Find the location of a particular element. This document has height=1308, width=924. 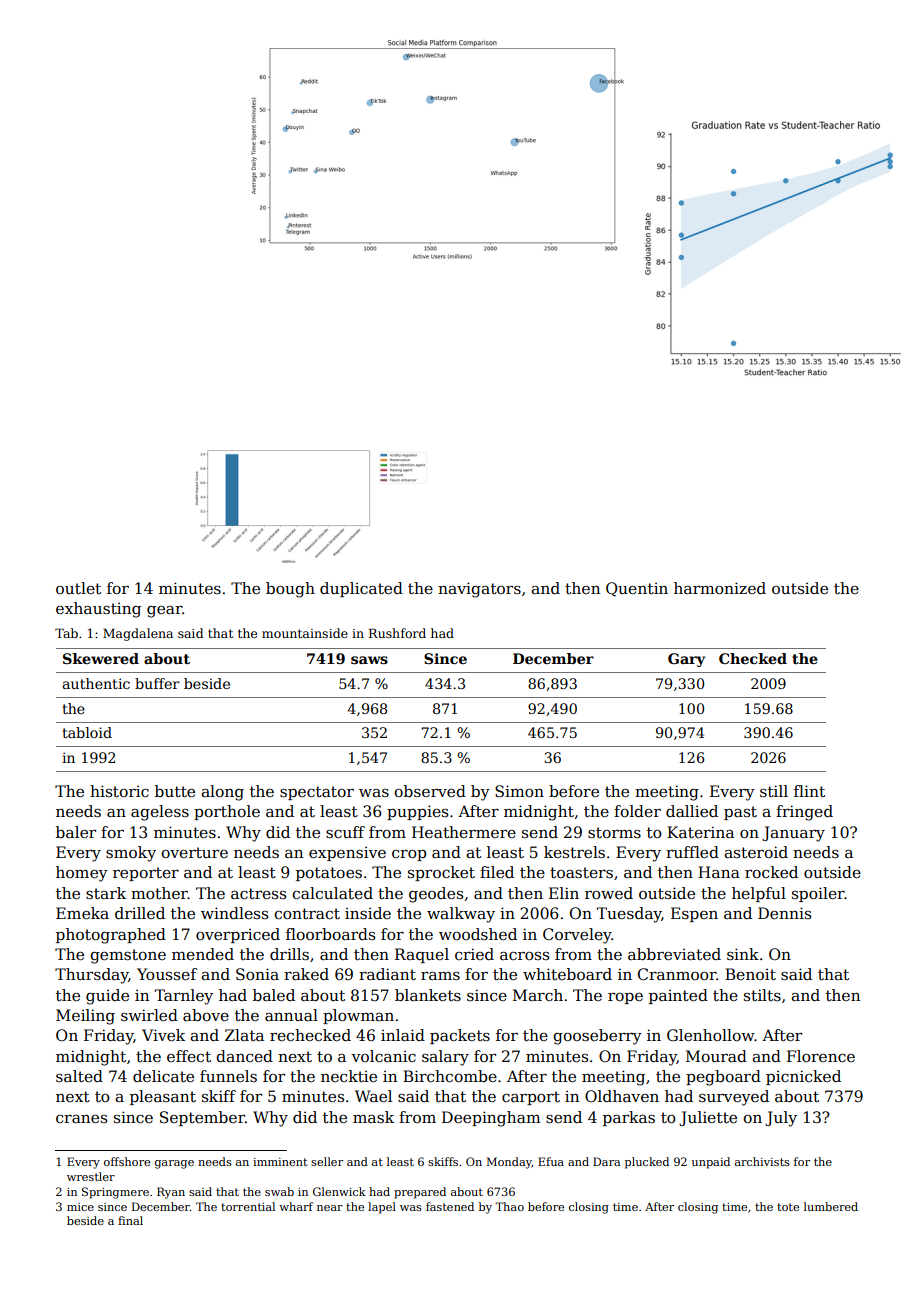

radiant is located at coordinates (387, 974).
